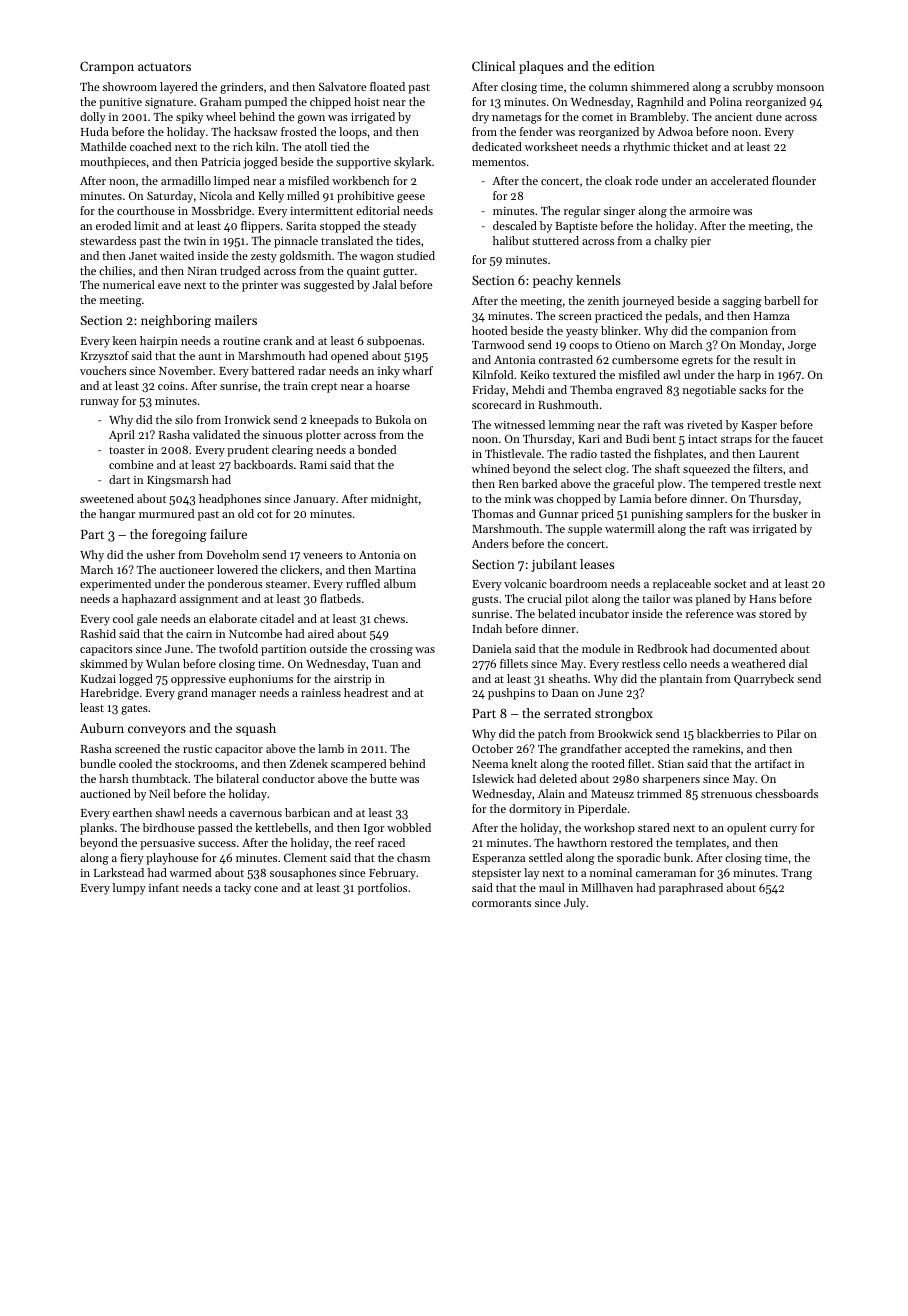 The width and height of the image is (908, 1316). Describe the element at coordinates (608, 763) in the image. I see `rooted` at that location.
